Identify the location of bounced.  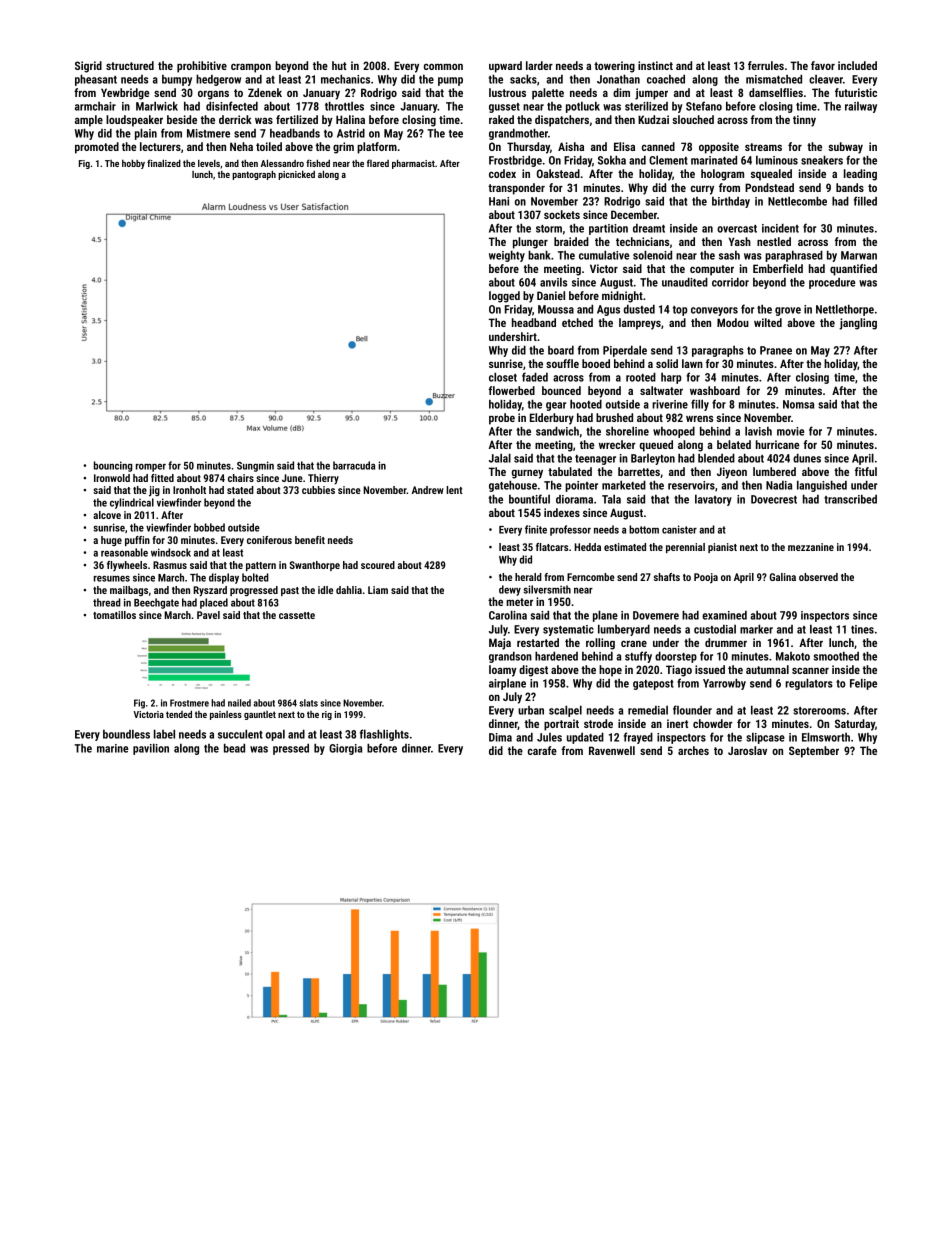
(561, 390).
